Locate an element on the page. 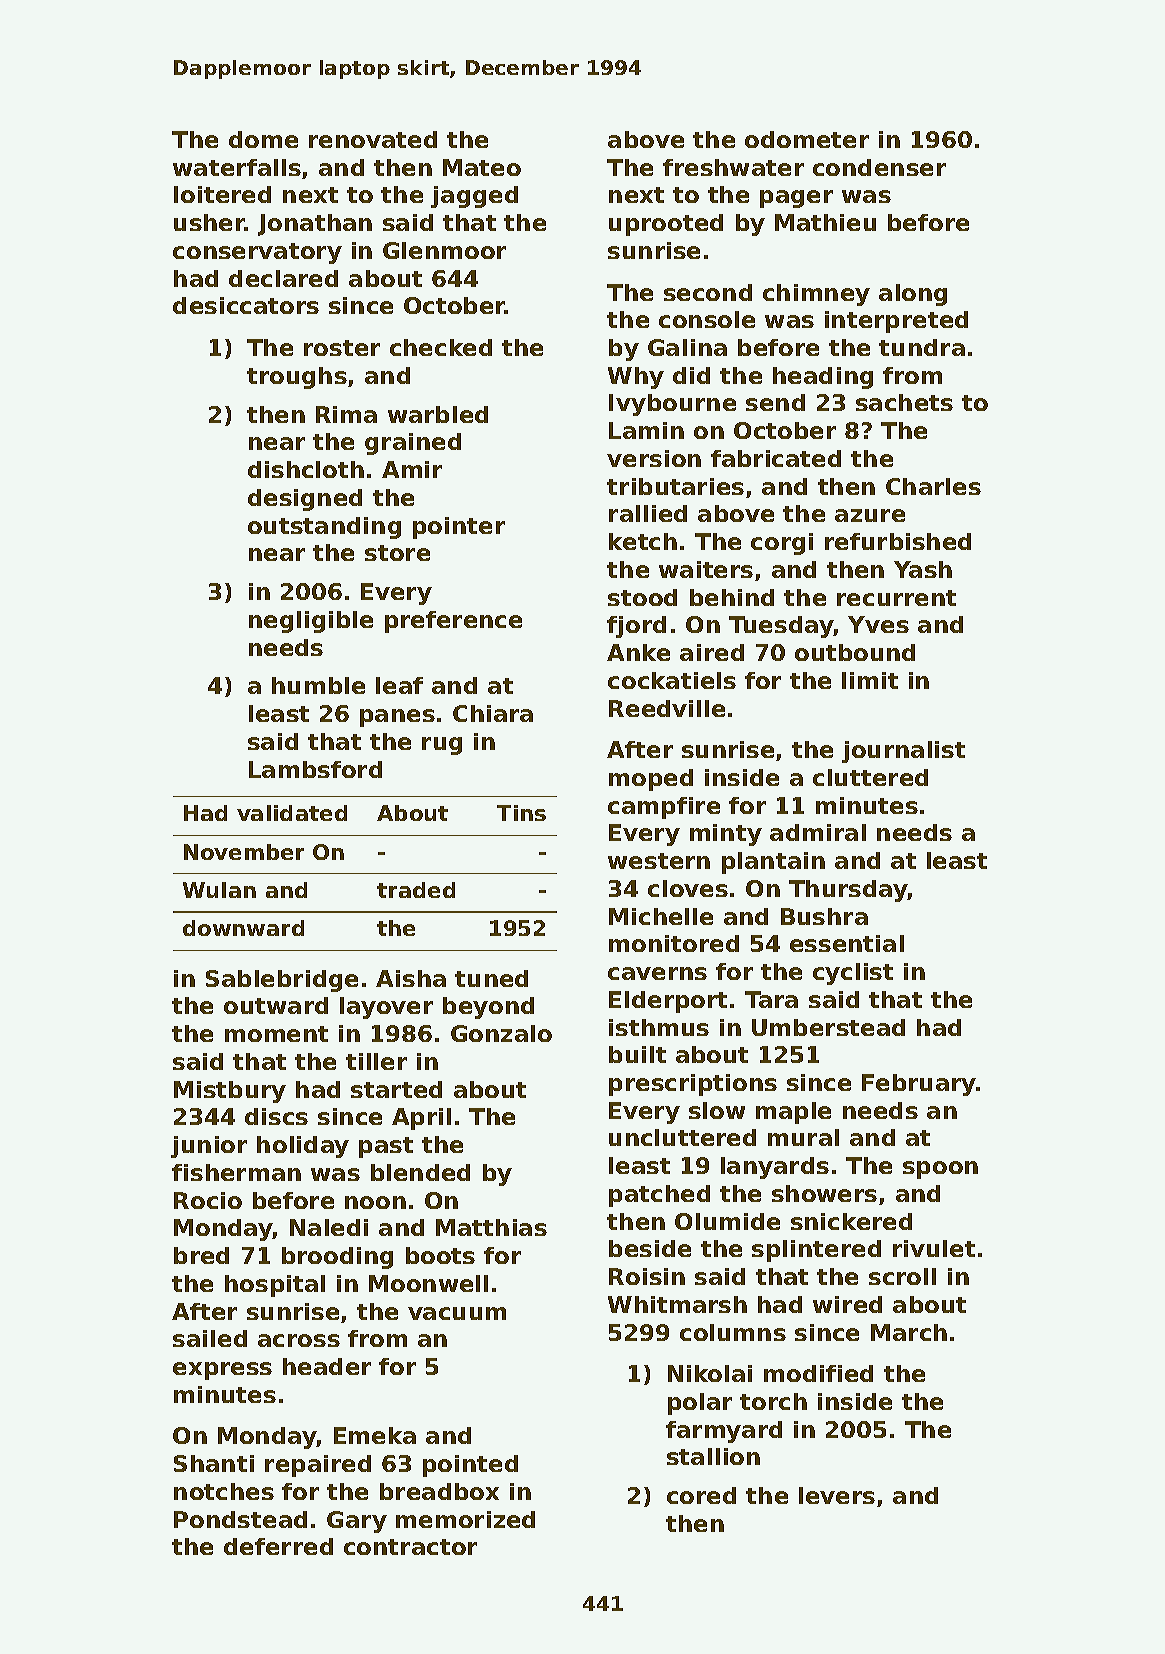  along is located at coordinates (913, 295).
